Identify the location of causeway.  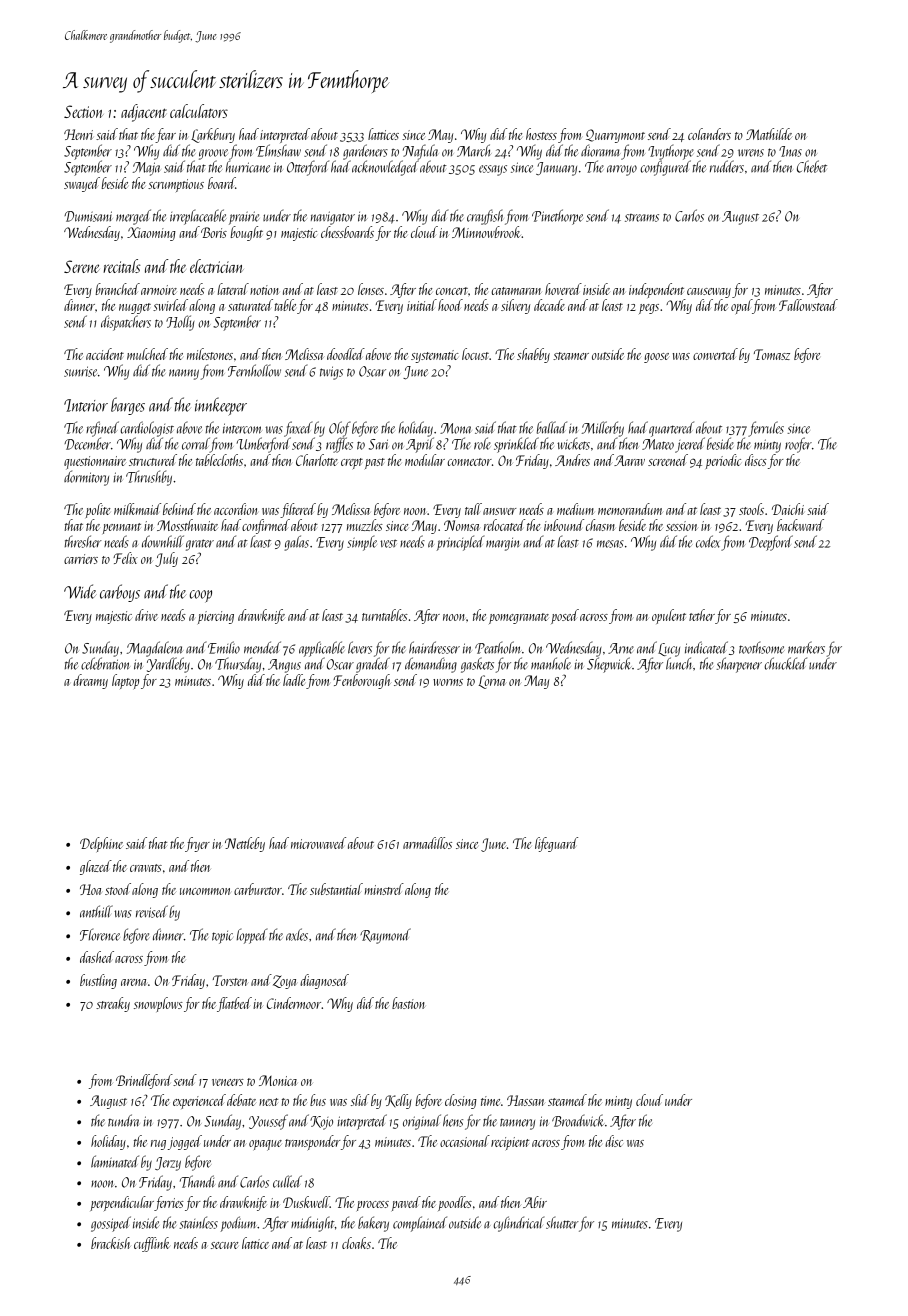
(709, 293).
